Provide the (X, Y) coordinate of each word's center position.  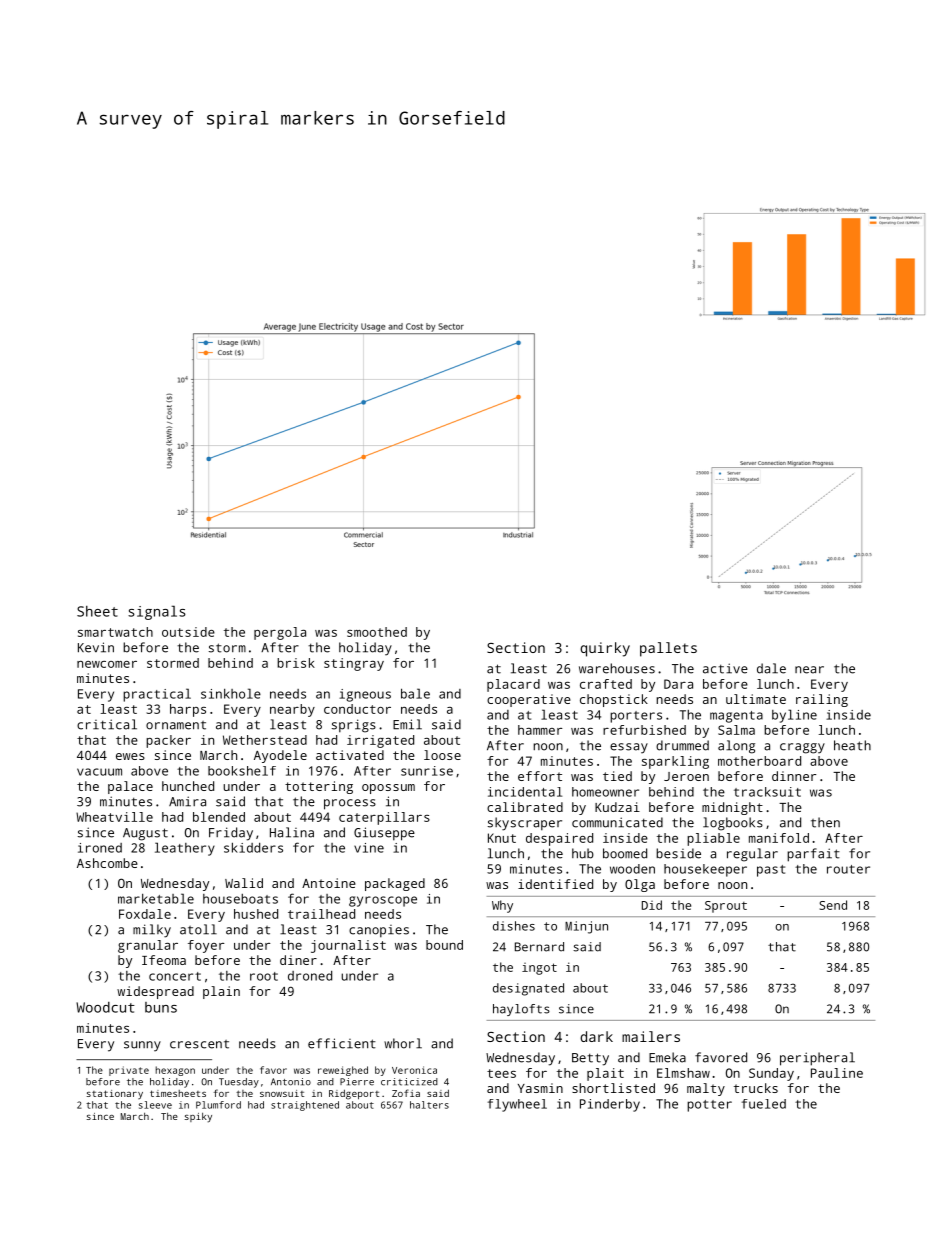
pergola (280, 633)
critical (107, 724)
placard (513, 685)
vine (369, 848)
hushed (256, 914)
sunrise (427, 771)
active (725, 668)
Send (833, 905)
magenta (736, 717)
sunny (142, 1046)
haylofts (521, 1010)
